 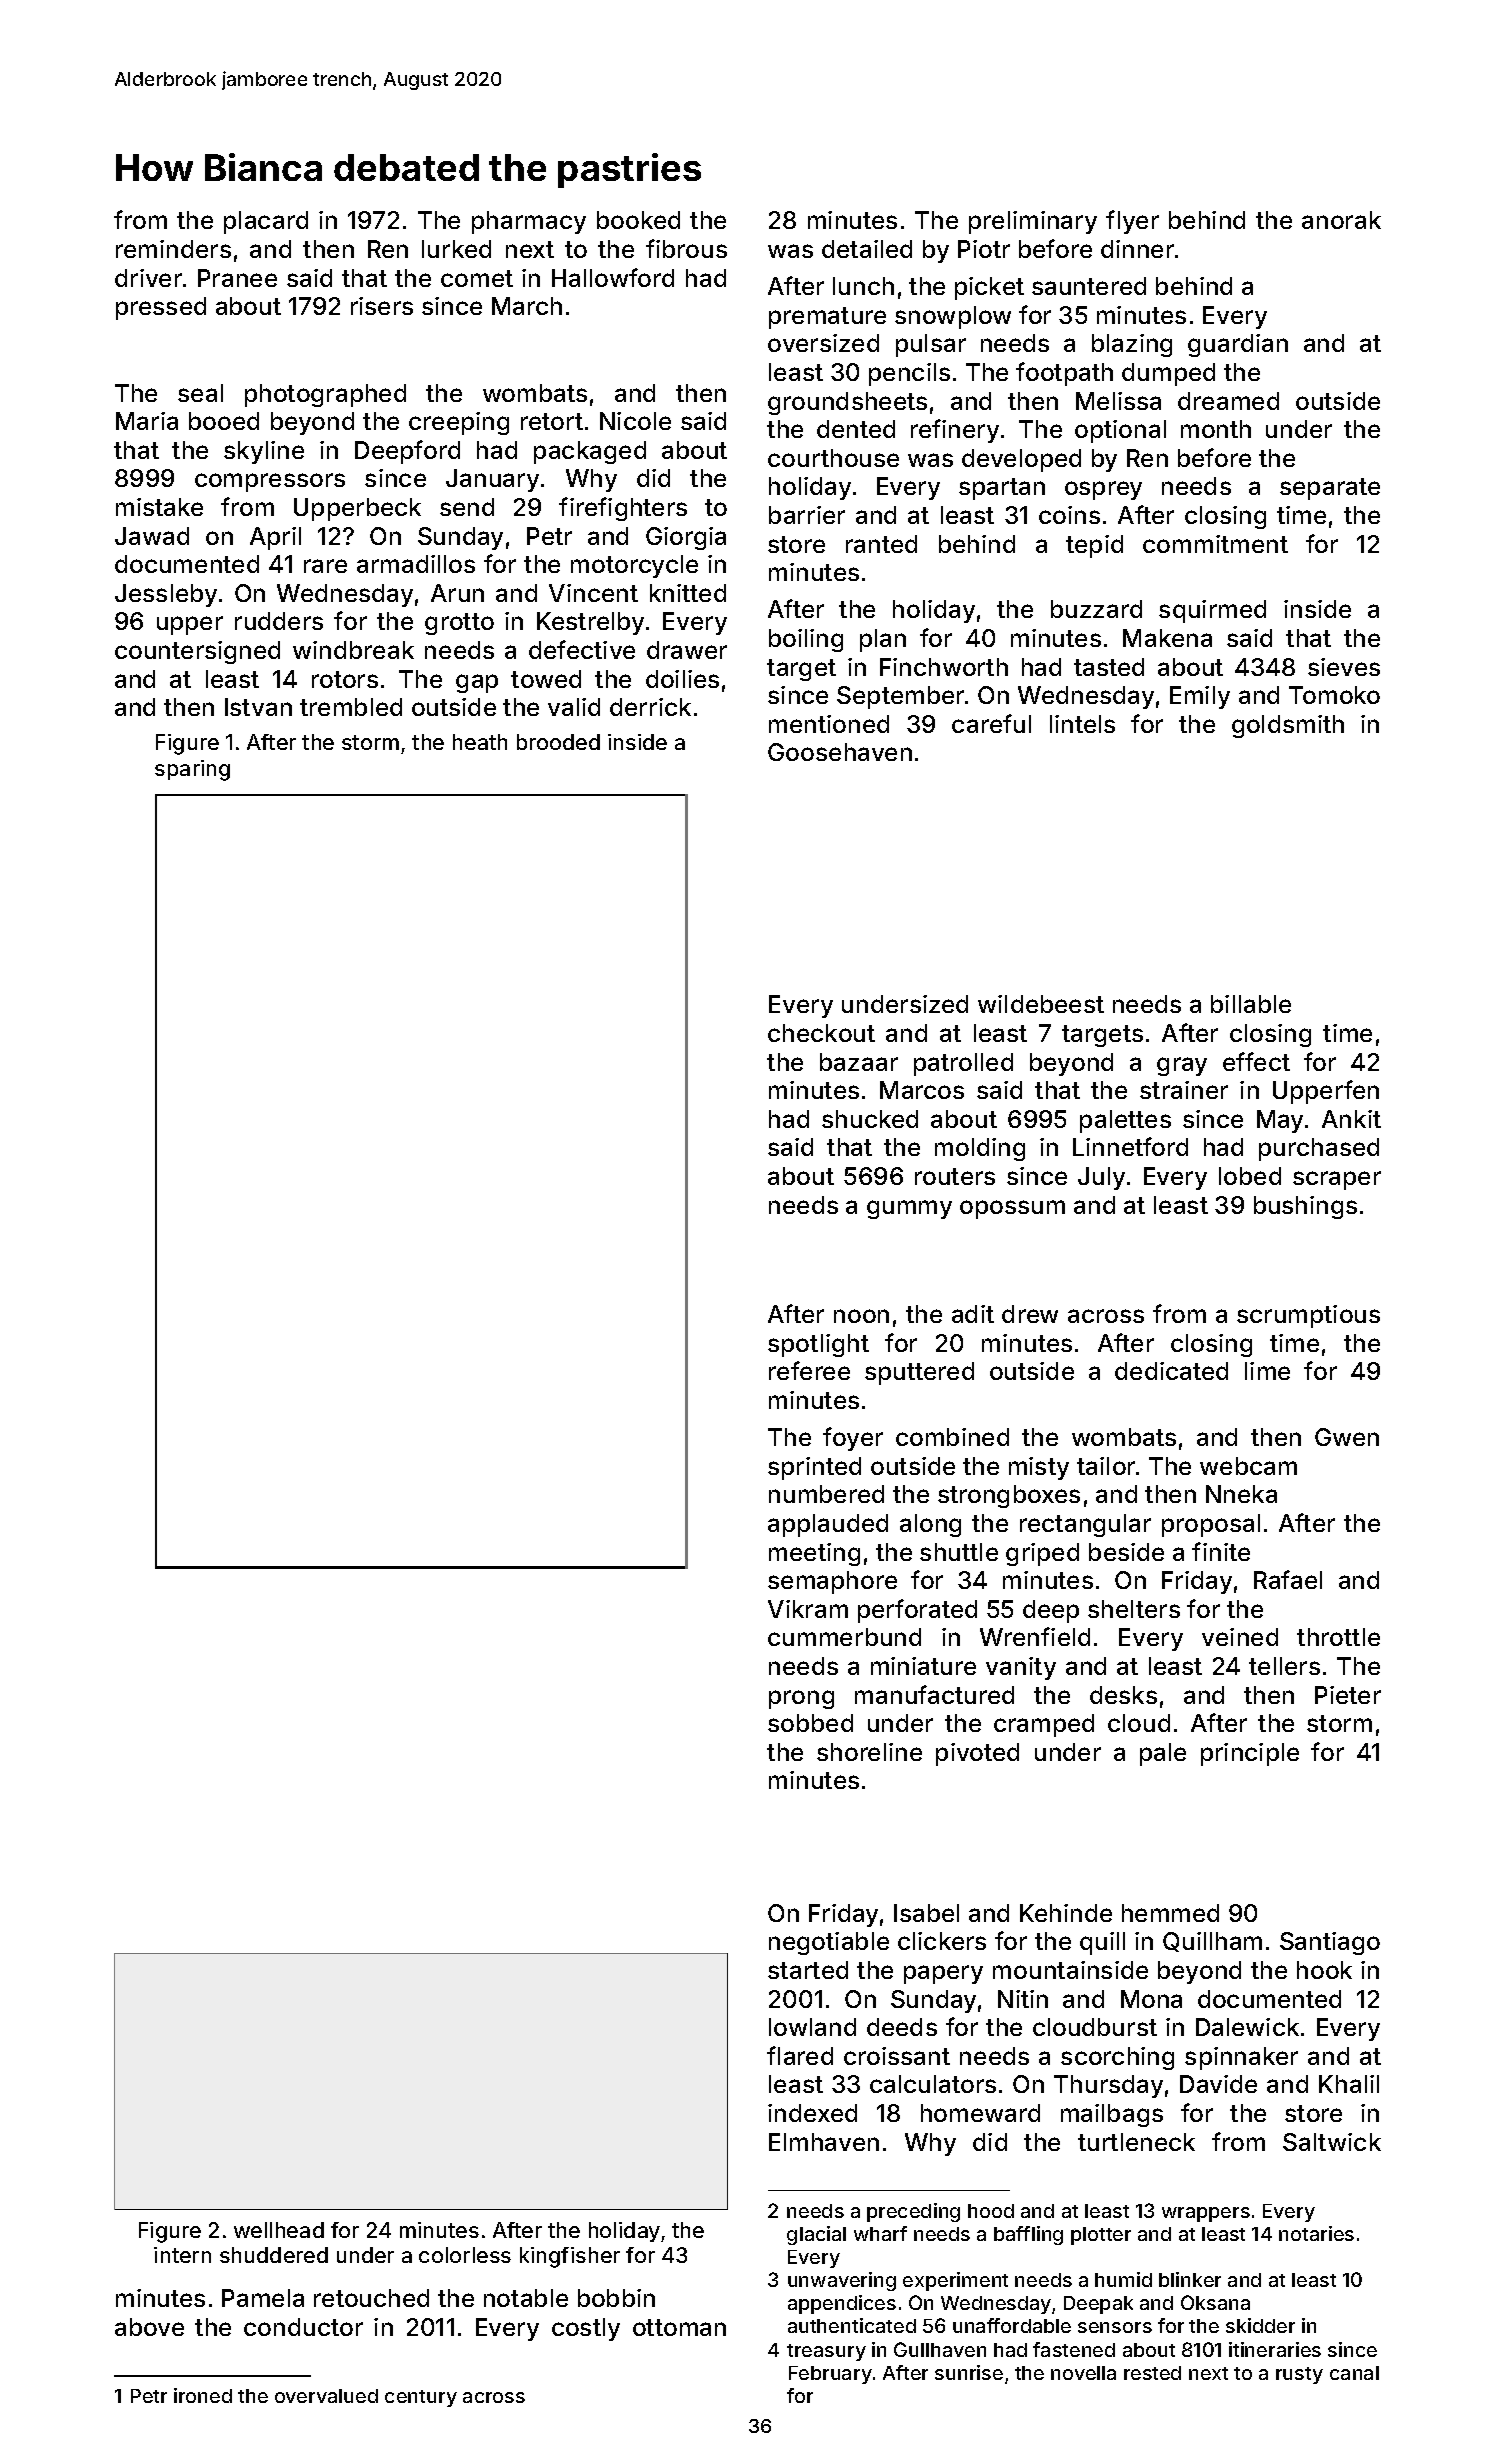 What do you see at coordinates (1260, 2325) in the screenshot?
I see `skidder` at bounding box center [1260, 2325].
